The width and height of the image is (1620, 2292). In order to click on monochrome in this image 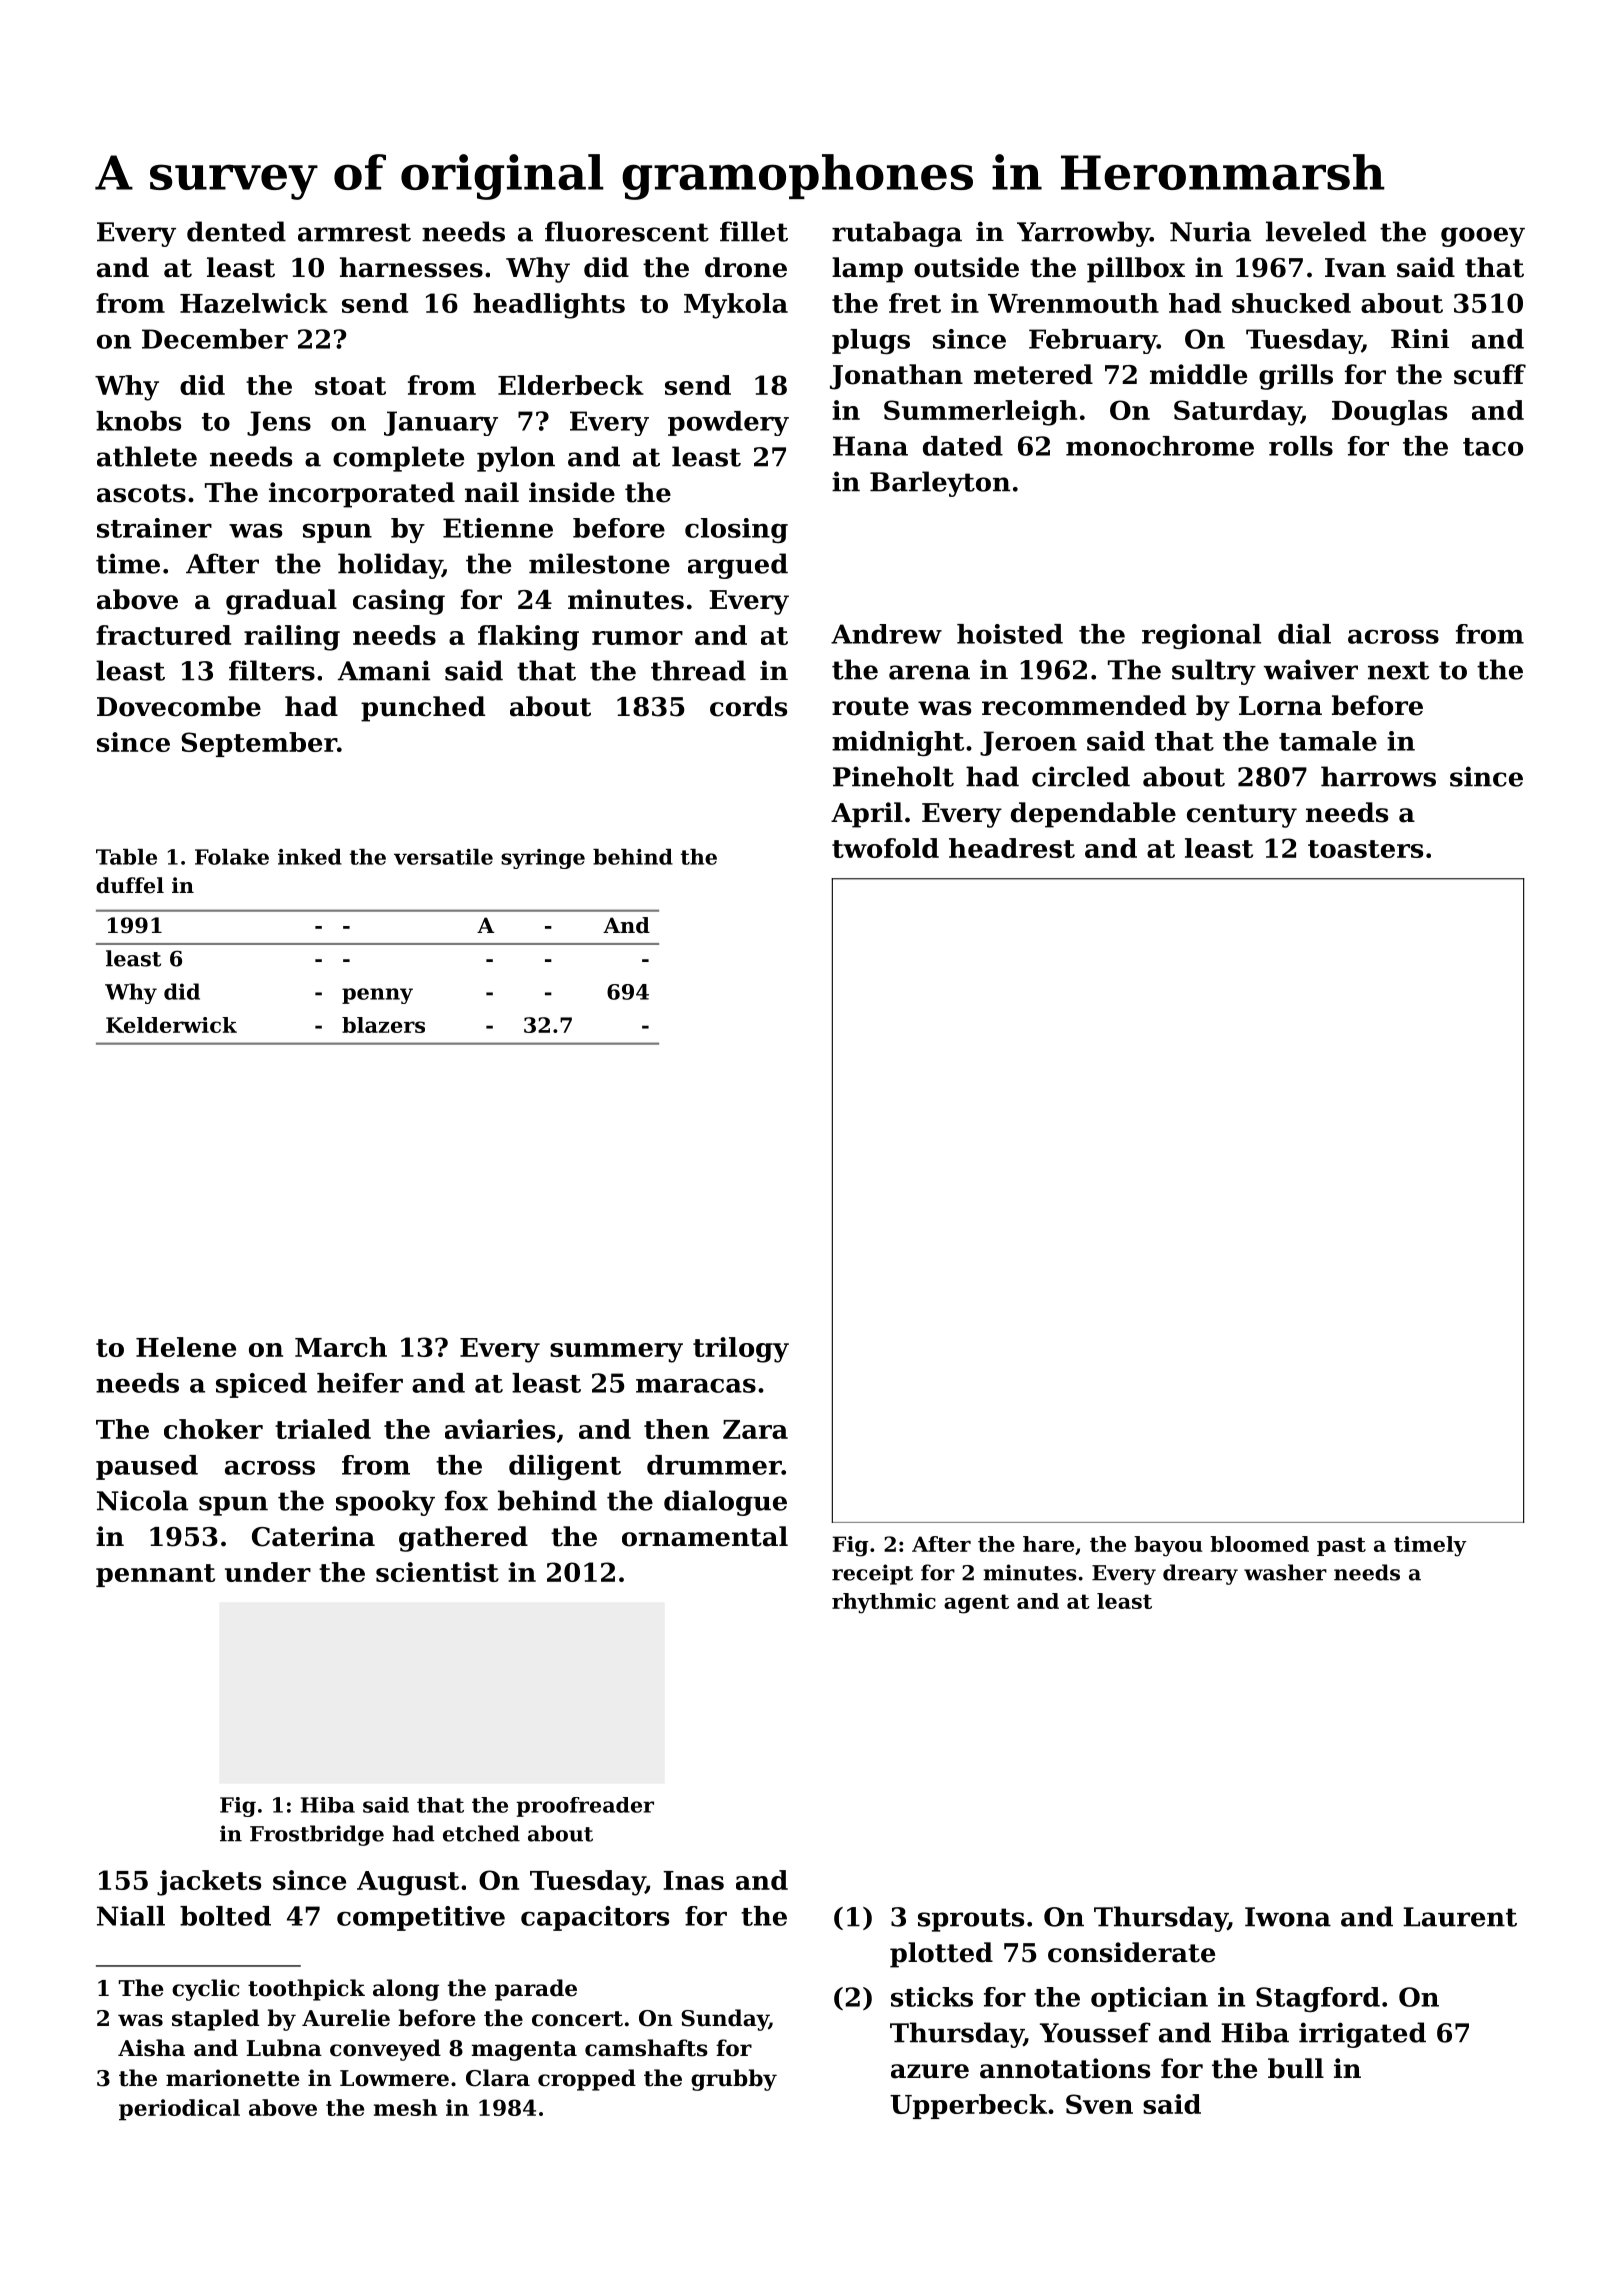, I will do `click(1160, 446)`.
